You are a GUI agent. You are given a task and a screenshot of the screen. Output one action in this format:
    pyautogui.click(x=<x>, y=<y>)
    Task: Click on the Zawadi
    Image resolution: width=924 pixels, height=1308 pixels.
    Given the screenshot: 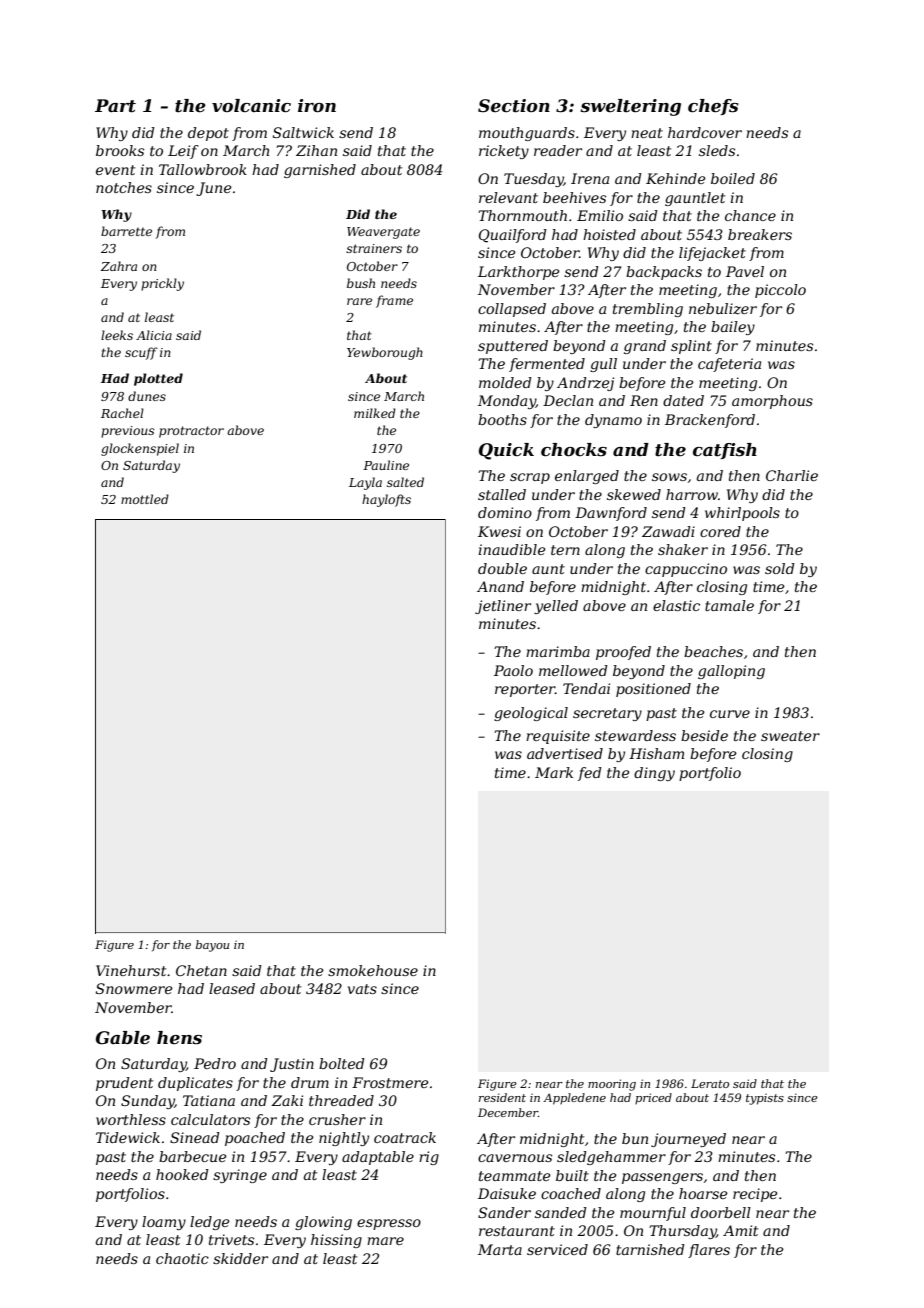 What is the action you would take?
    pyautogui.click(x=668, y=531)
